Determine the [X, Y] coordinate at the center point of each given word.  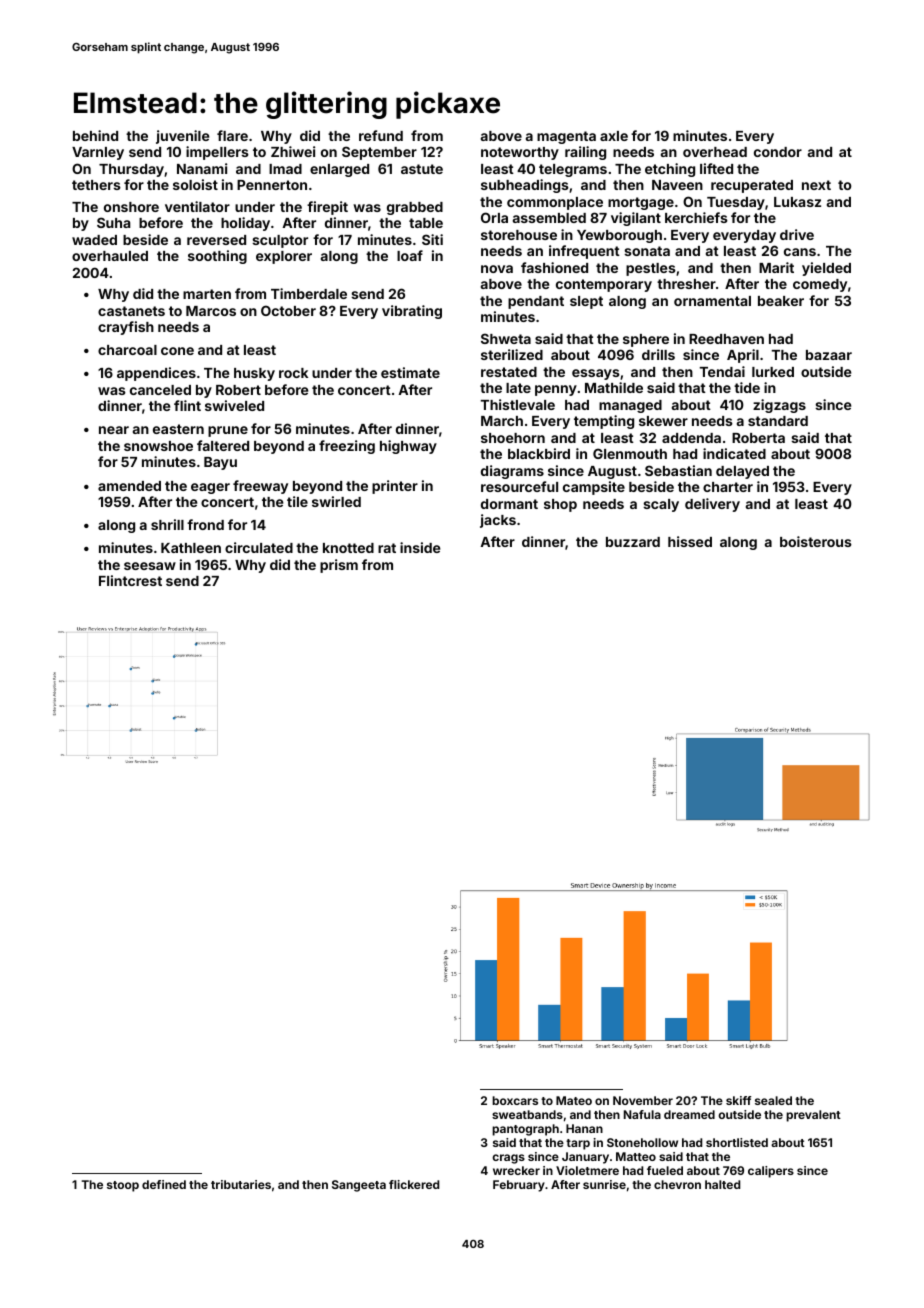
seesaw [150, 566]
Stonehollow [642, 1142]
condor [778, 152]
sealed [773, 1100]
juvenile [183, 137]
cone [177, 351]
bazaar [829, 355]
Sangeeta [359, 1186]
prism [339, 566]
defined [164, 1184]
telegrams [573, 170]
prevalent [813, 1116]
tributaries [241, 1184]
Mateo [574, 1100]
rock [293, 373]
